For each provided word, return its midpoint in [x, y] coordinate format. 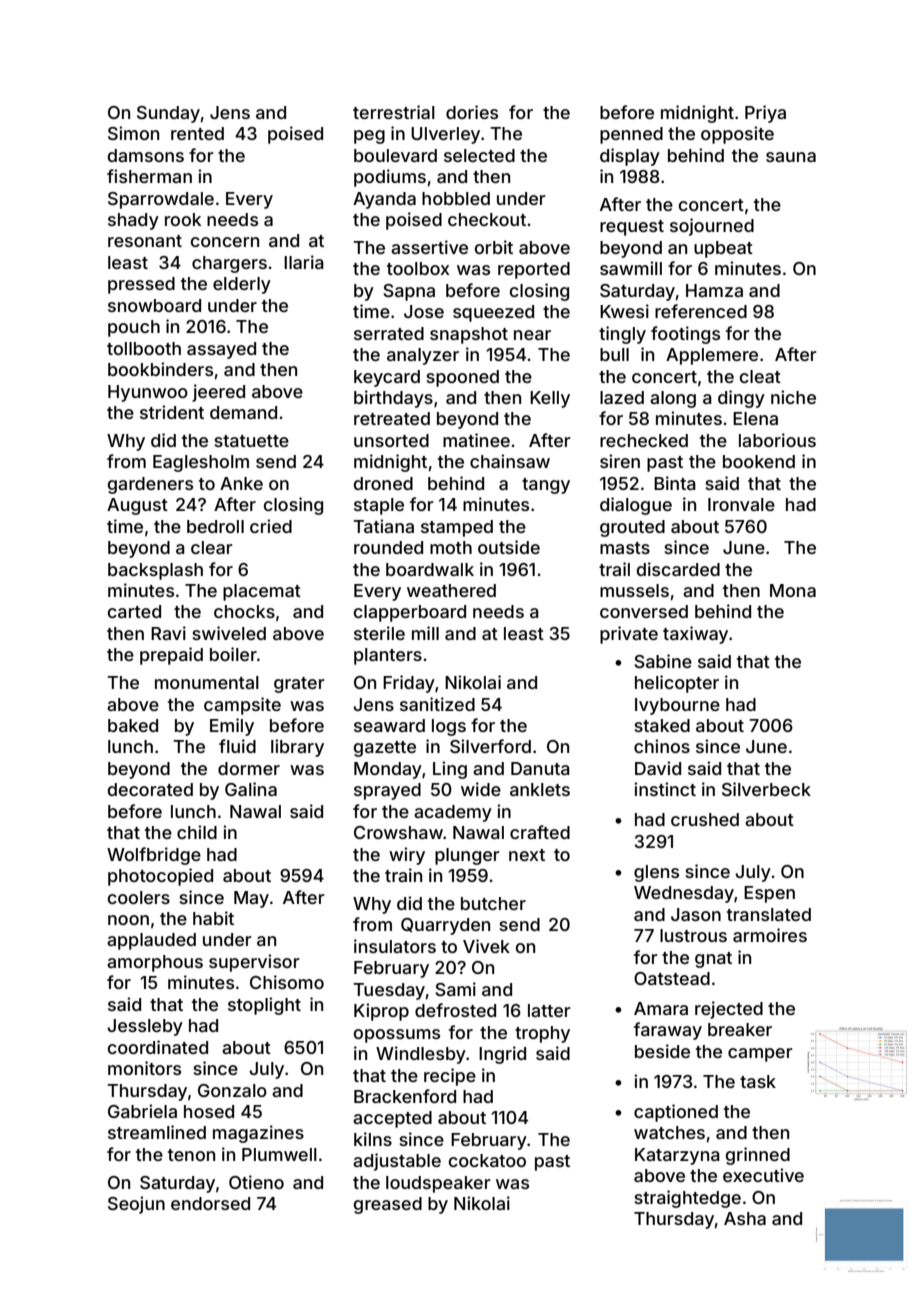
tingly [622, 335]
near [532, 335]
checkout [487, 219]
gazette [385, 749]
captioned [676, 1113]
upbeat [723, 249]
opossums [397, 1036]
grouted [632, 528]
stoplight [264, 1006]
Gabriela [142, 1111]
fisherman [149, 176]
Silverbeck [766, 789]
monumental [207, 682]
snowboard [154, 305]
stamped [457, 528]
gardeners [150, 485]
